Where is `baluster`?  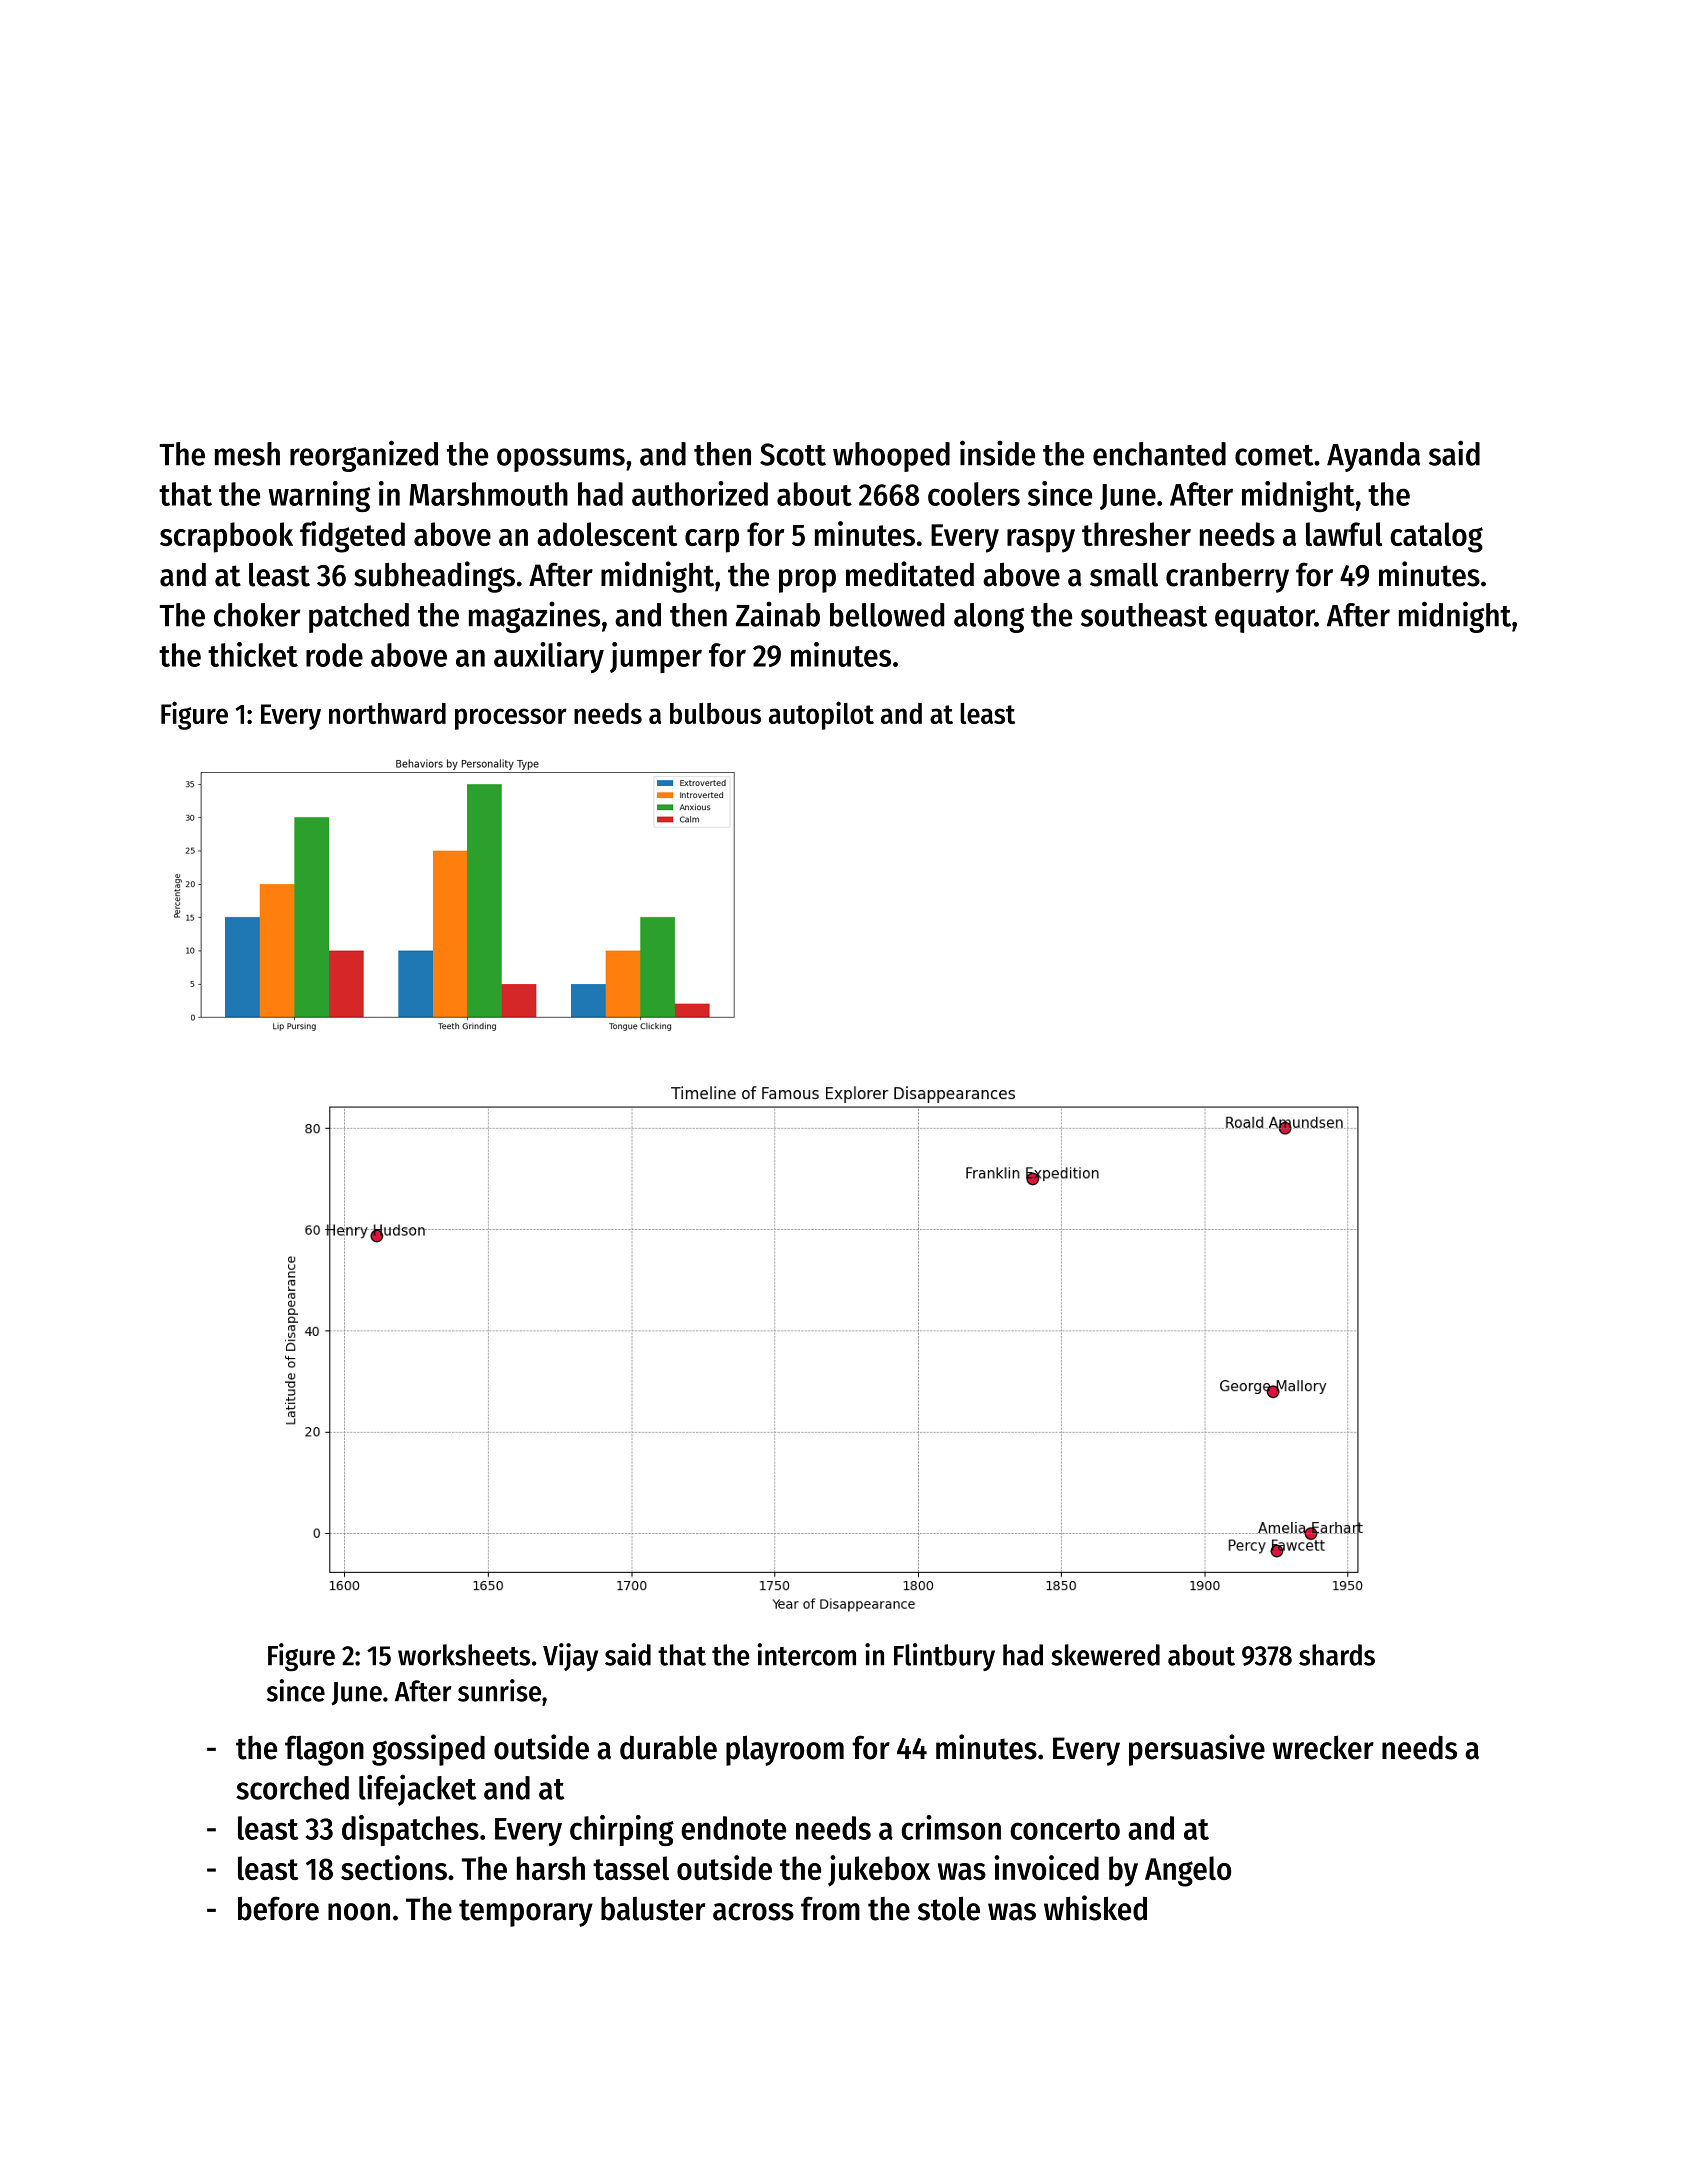
baluster is located at coordinates (653, 1909).
